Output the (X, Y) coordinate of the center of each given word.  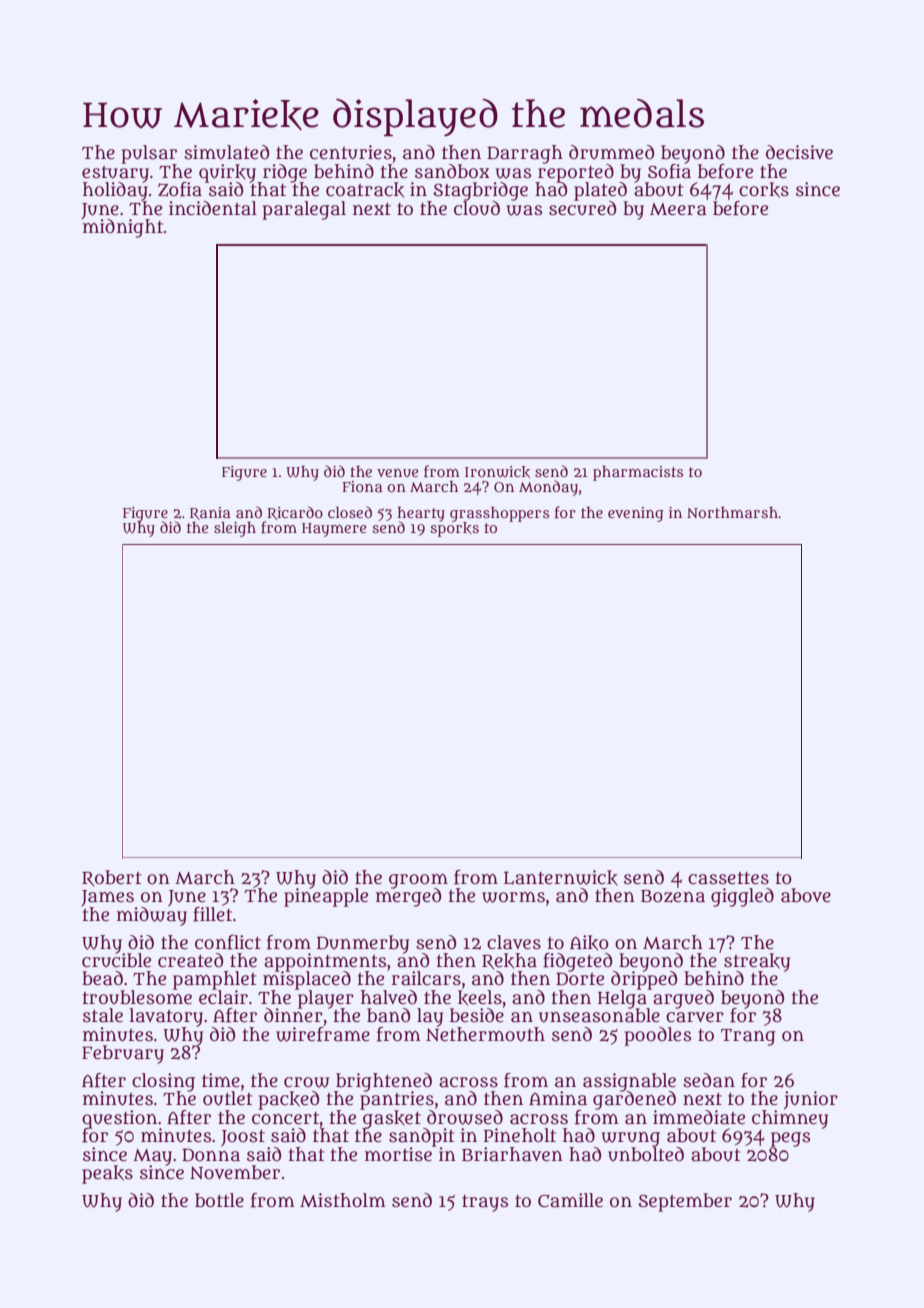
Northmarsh (732, 512)
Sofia (669, 171)
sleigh (235, 529)
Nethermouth (485, 1034)
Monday (548, 488)
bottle (219, 1200)
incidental (213, 208)
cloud (477, 208)
